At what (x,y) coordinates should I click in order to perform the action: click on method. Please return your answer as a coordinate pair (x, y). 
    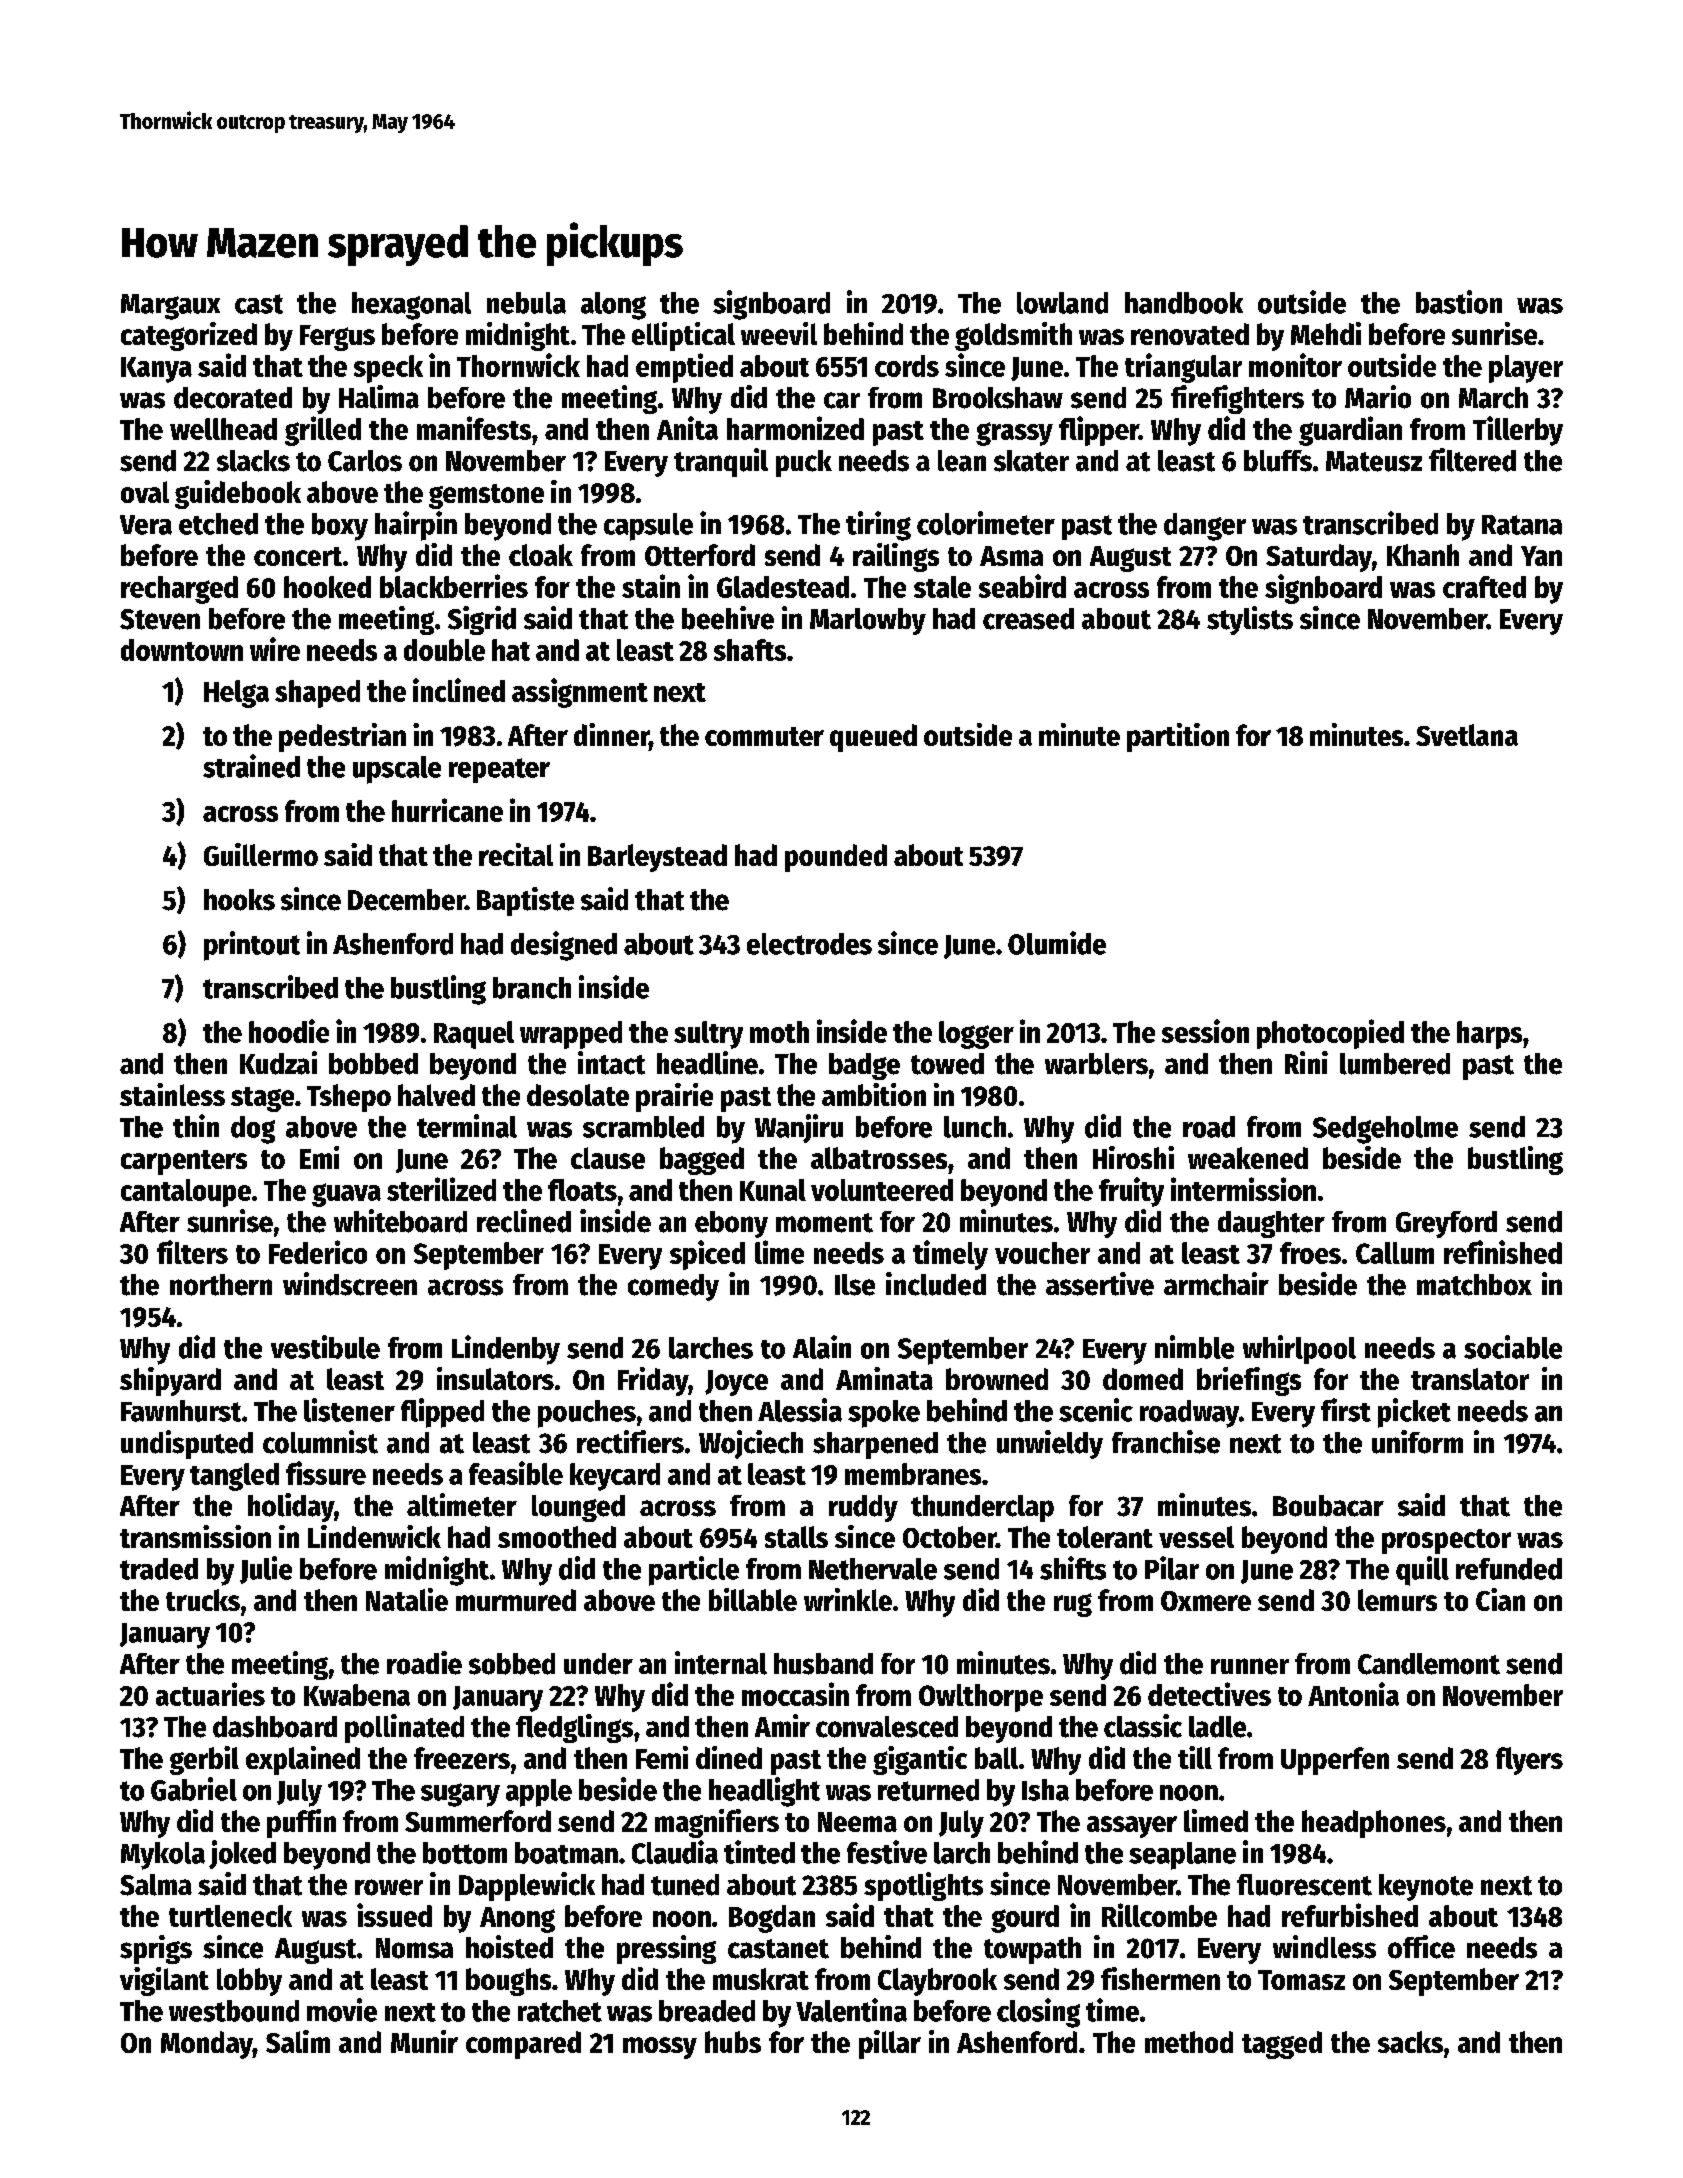
    Looking at the image, I should click on (1189, 2042).
